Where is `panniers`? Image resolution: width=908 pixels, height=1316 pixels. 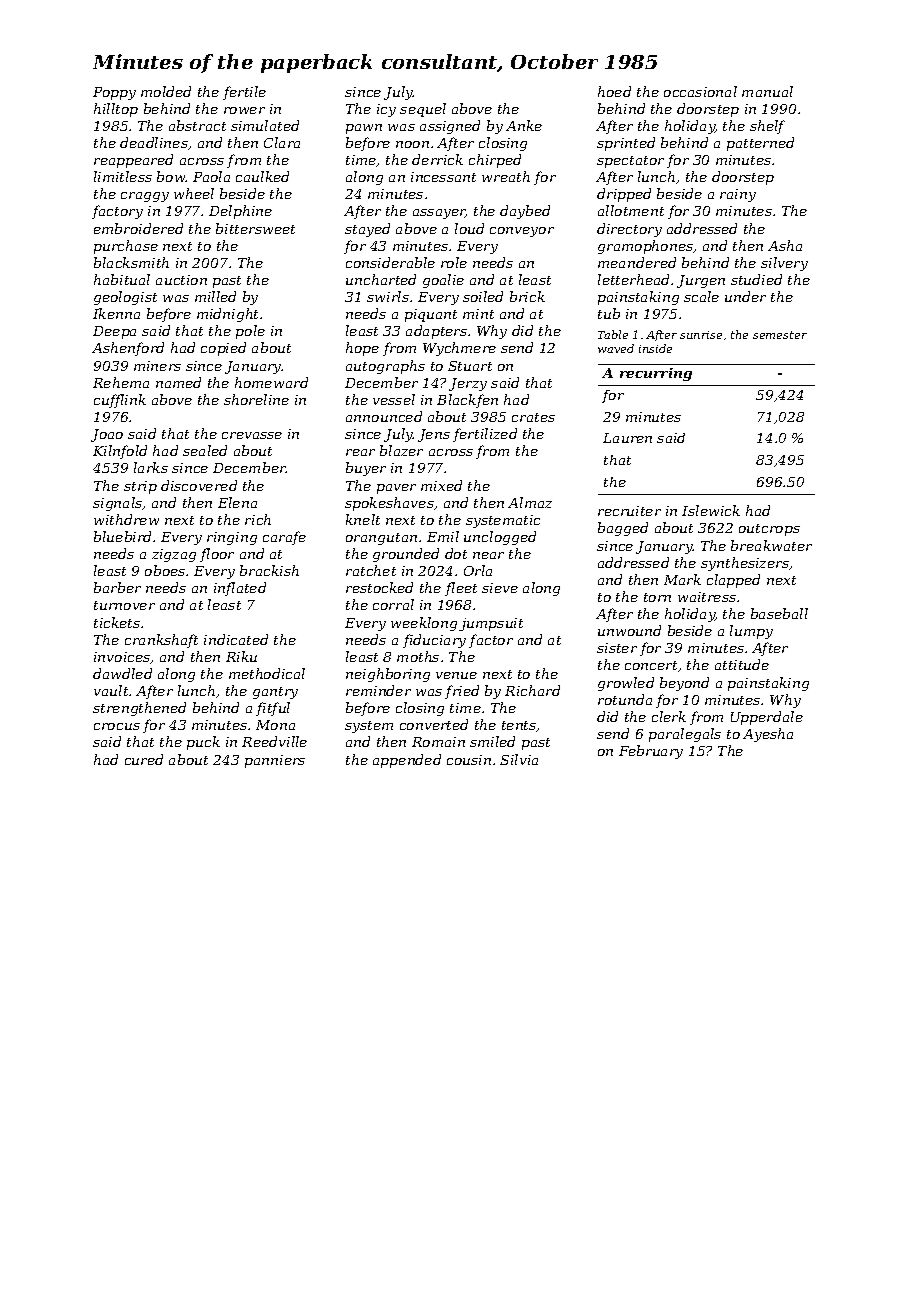
panniers is located at coordinates (275, 761).
